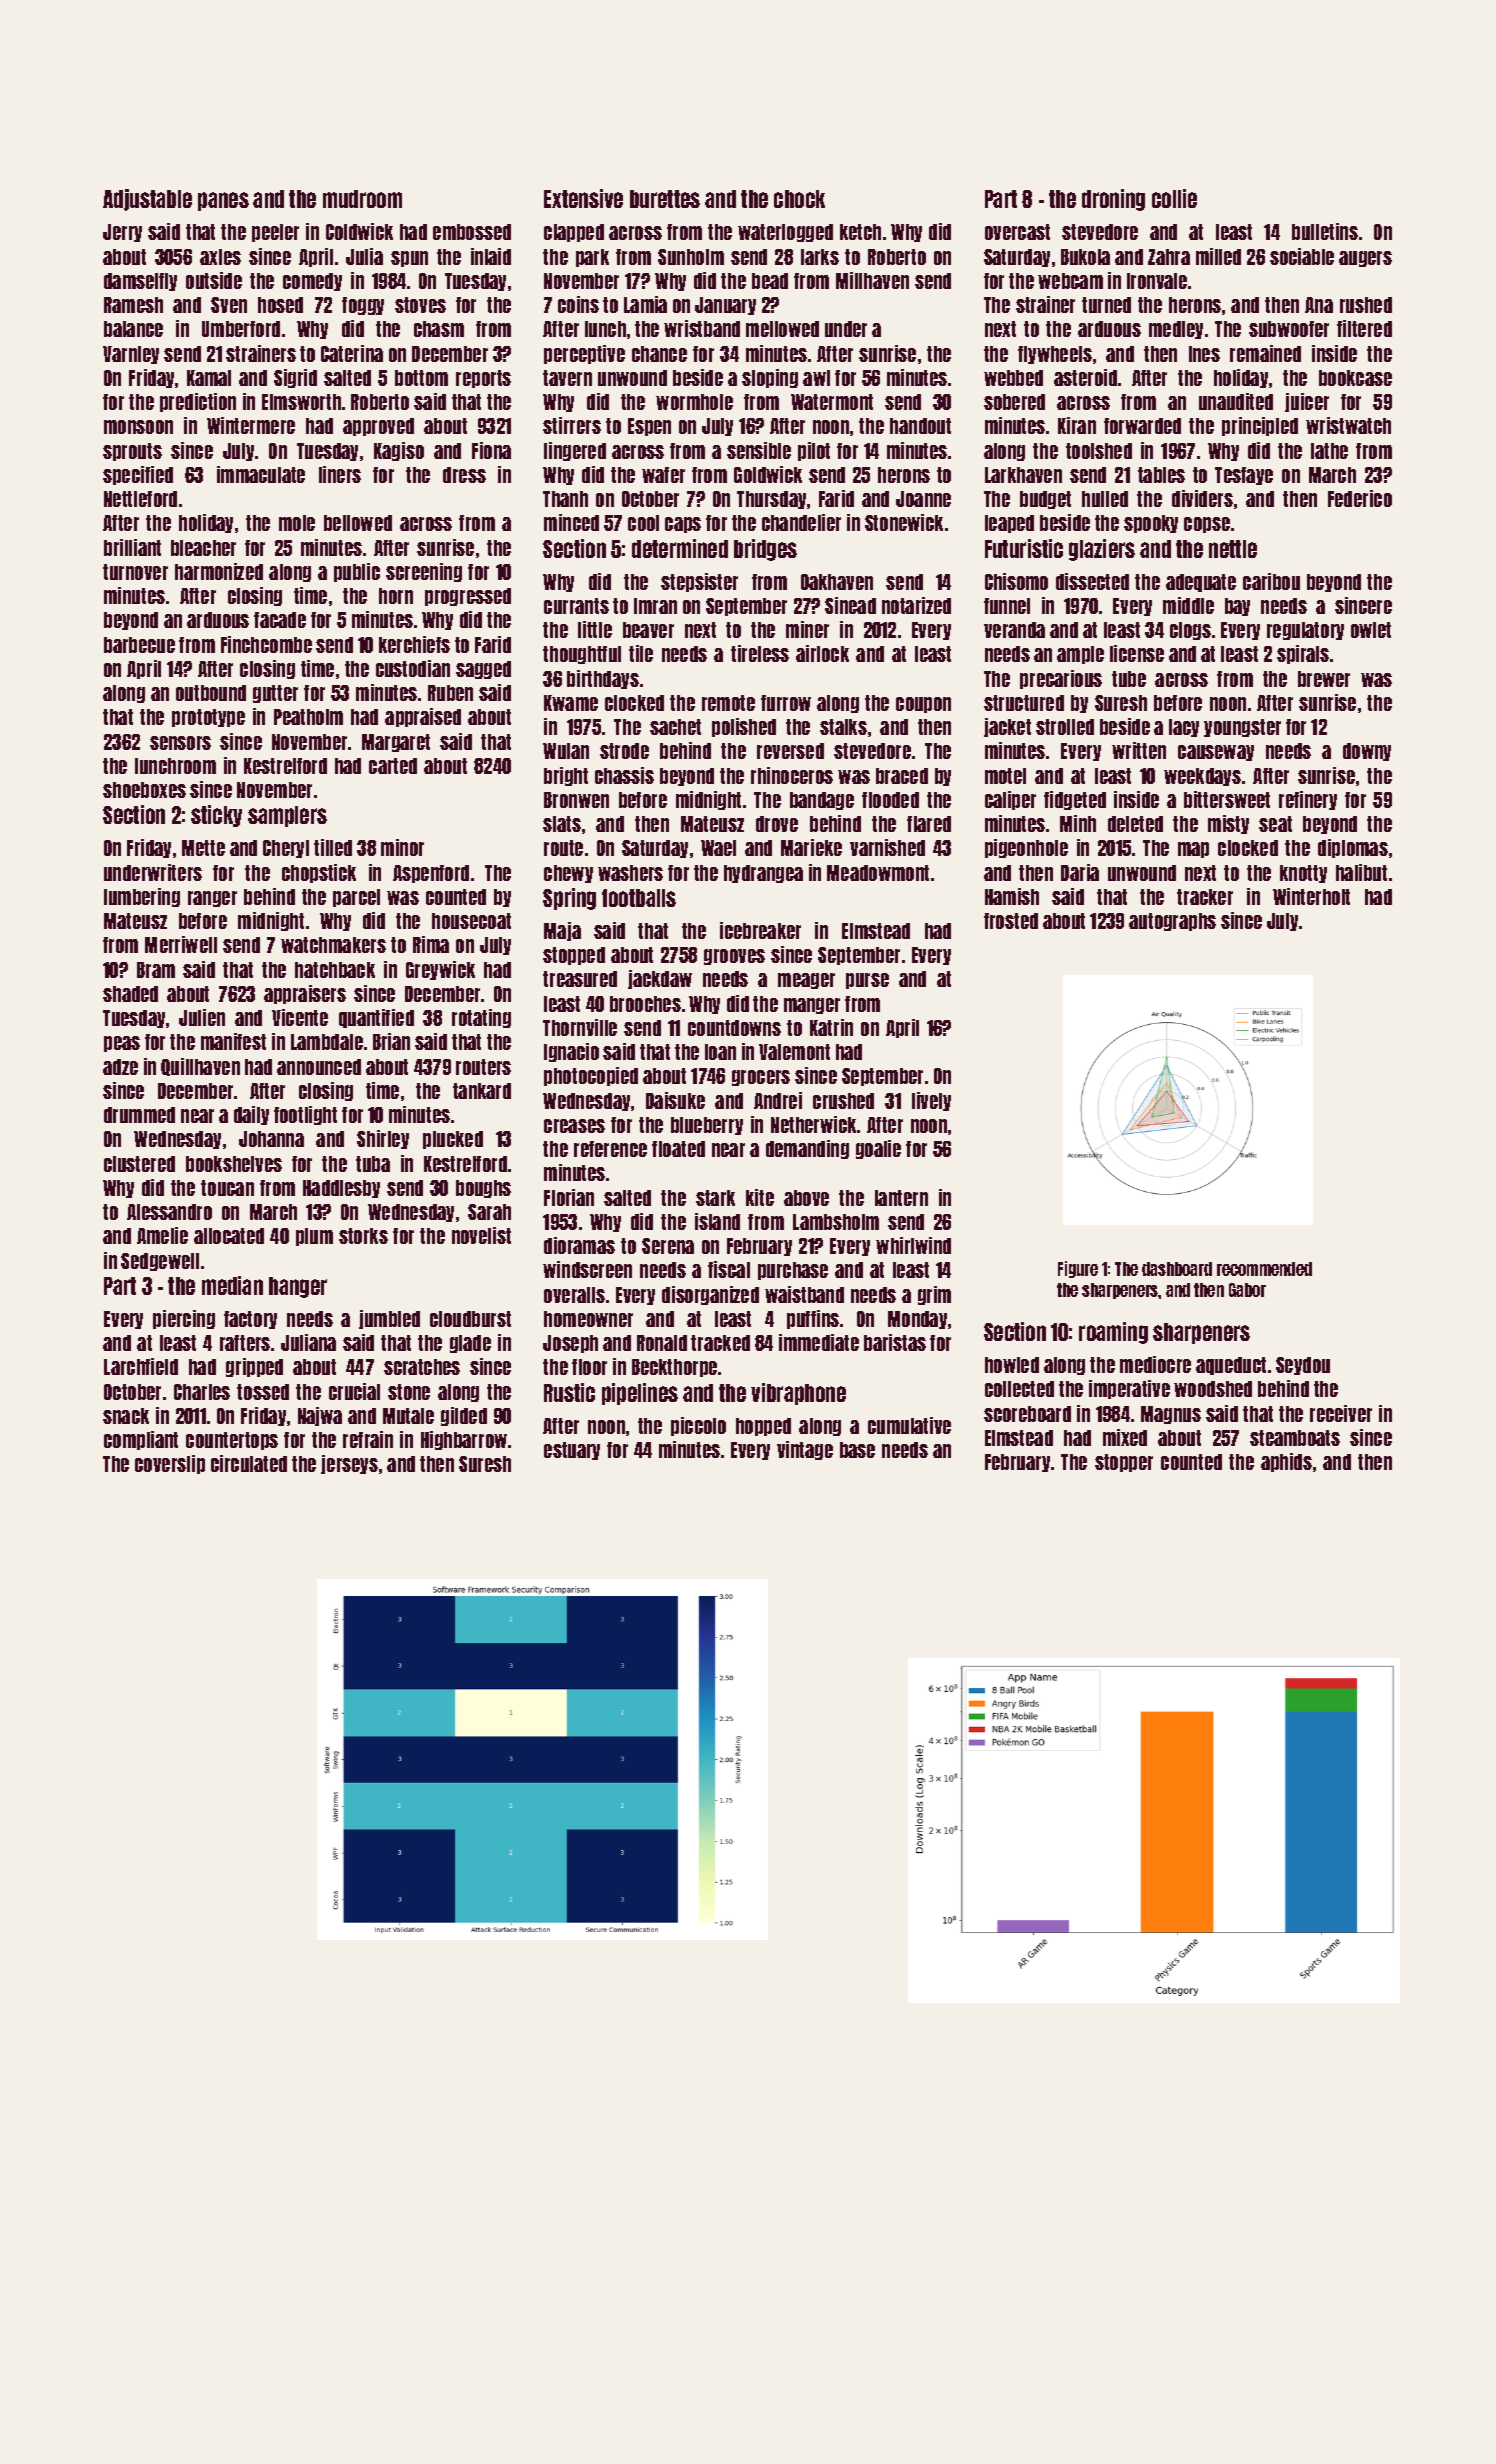 The width and height of the screenshot is (1496, 2464). I want to click on carted, so click(393, 766).
